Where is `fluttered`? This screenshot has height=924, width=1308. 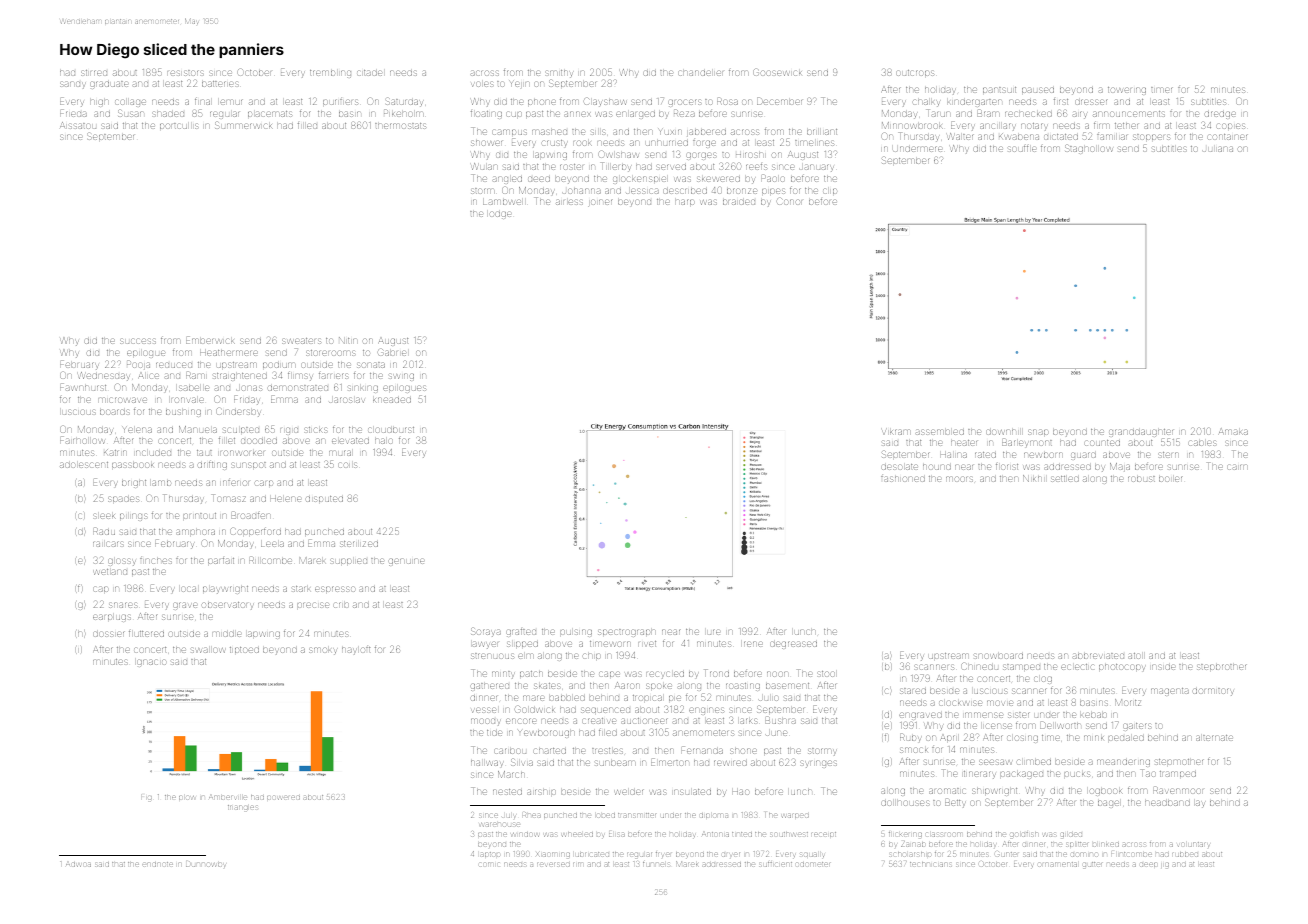
fluttered is located at coordinates (146, 634).
